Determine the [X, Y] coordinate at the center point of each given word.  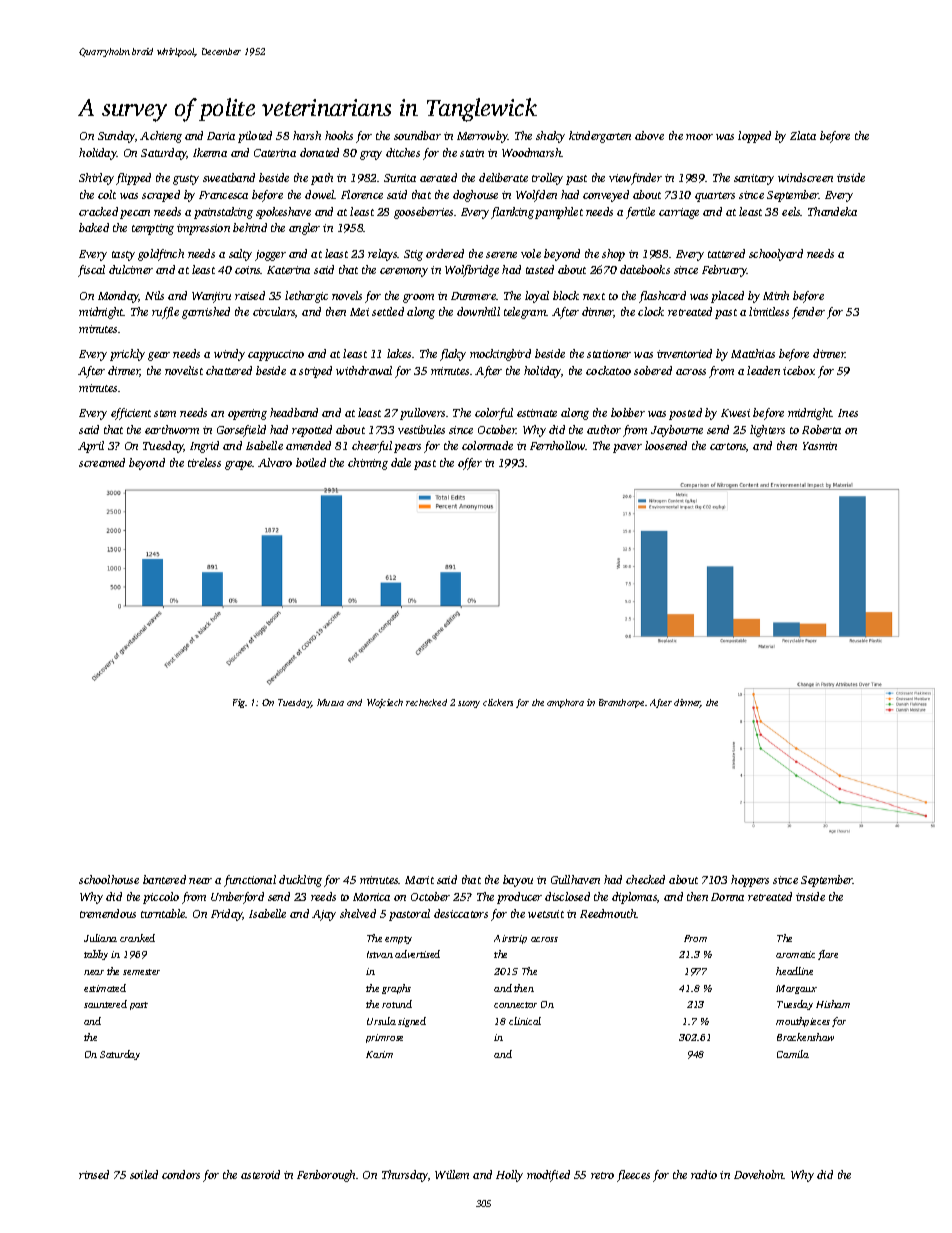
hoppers [750, 881]
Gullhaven [575, 879]
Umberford [237, 898]
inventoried [684, 353]
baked [94, 227]
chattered [229, 370]
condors [181, 1174]
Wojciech [385, 703]
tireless [204, 462]
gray [371, 155]
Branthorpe [621, 703]
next [594, 296]
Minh [776, 295]
